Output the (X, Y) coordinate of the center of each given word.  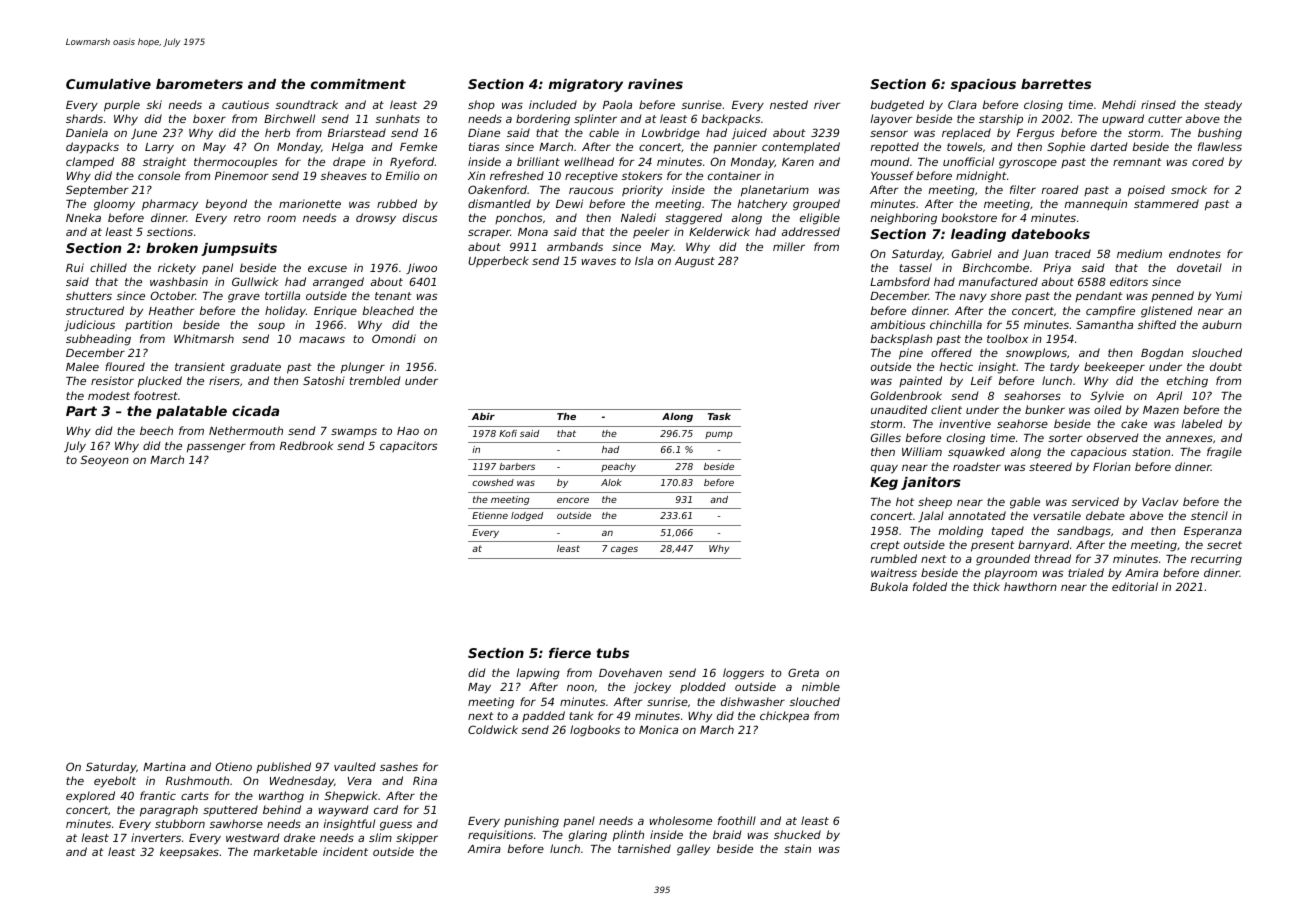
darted (1109, 146)
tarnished (644, 848)
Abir (483, 416)
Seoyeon (104, 461)
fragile (1224, 453)
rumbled (894, 558)
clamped (90, 163)
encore (573, 500)
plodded (703, 687)
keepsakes (189, 852)
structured (95, 310)
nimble (821, 686)
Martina (164, 766)
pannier (735, 147)
